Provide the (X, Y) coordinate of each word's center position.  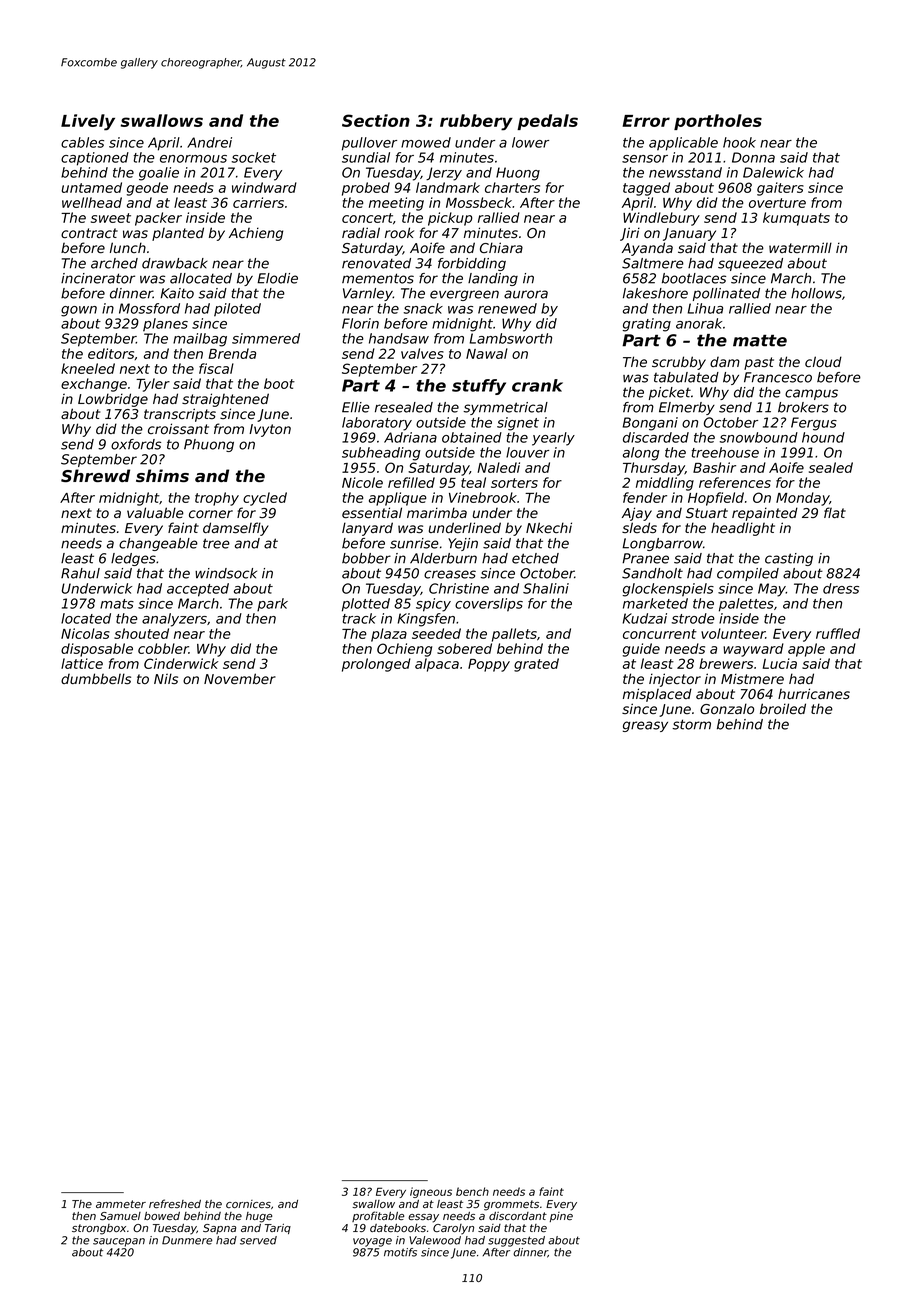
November (240, 678)
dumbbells (96, 678)
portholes (718, 122)
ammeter (121, 1204)
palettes (746, 605)
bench (472, 1191)
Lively (88, 122)
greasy (645, 726)
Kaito (177, 293)
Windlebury (661, 219)
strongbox (99, 1229)
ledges (133, 559)
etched (535, 558)
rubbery (476, 122)
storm (691, 724)
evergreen (464, 295)
